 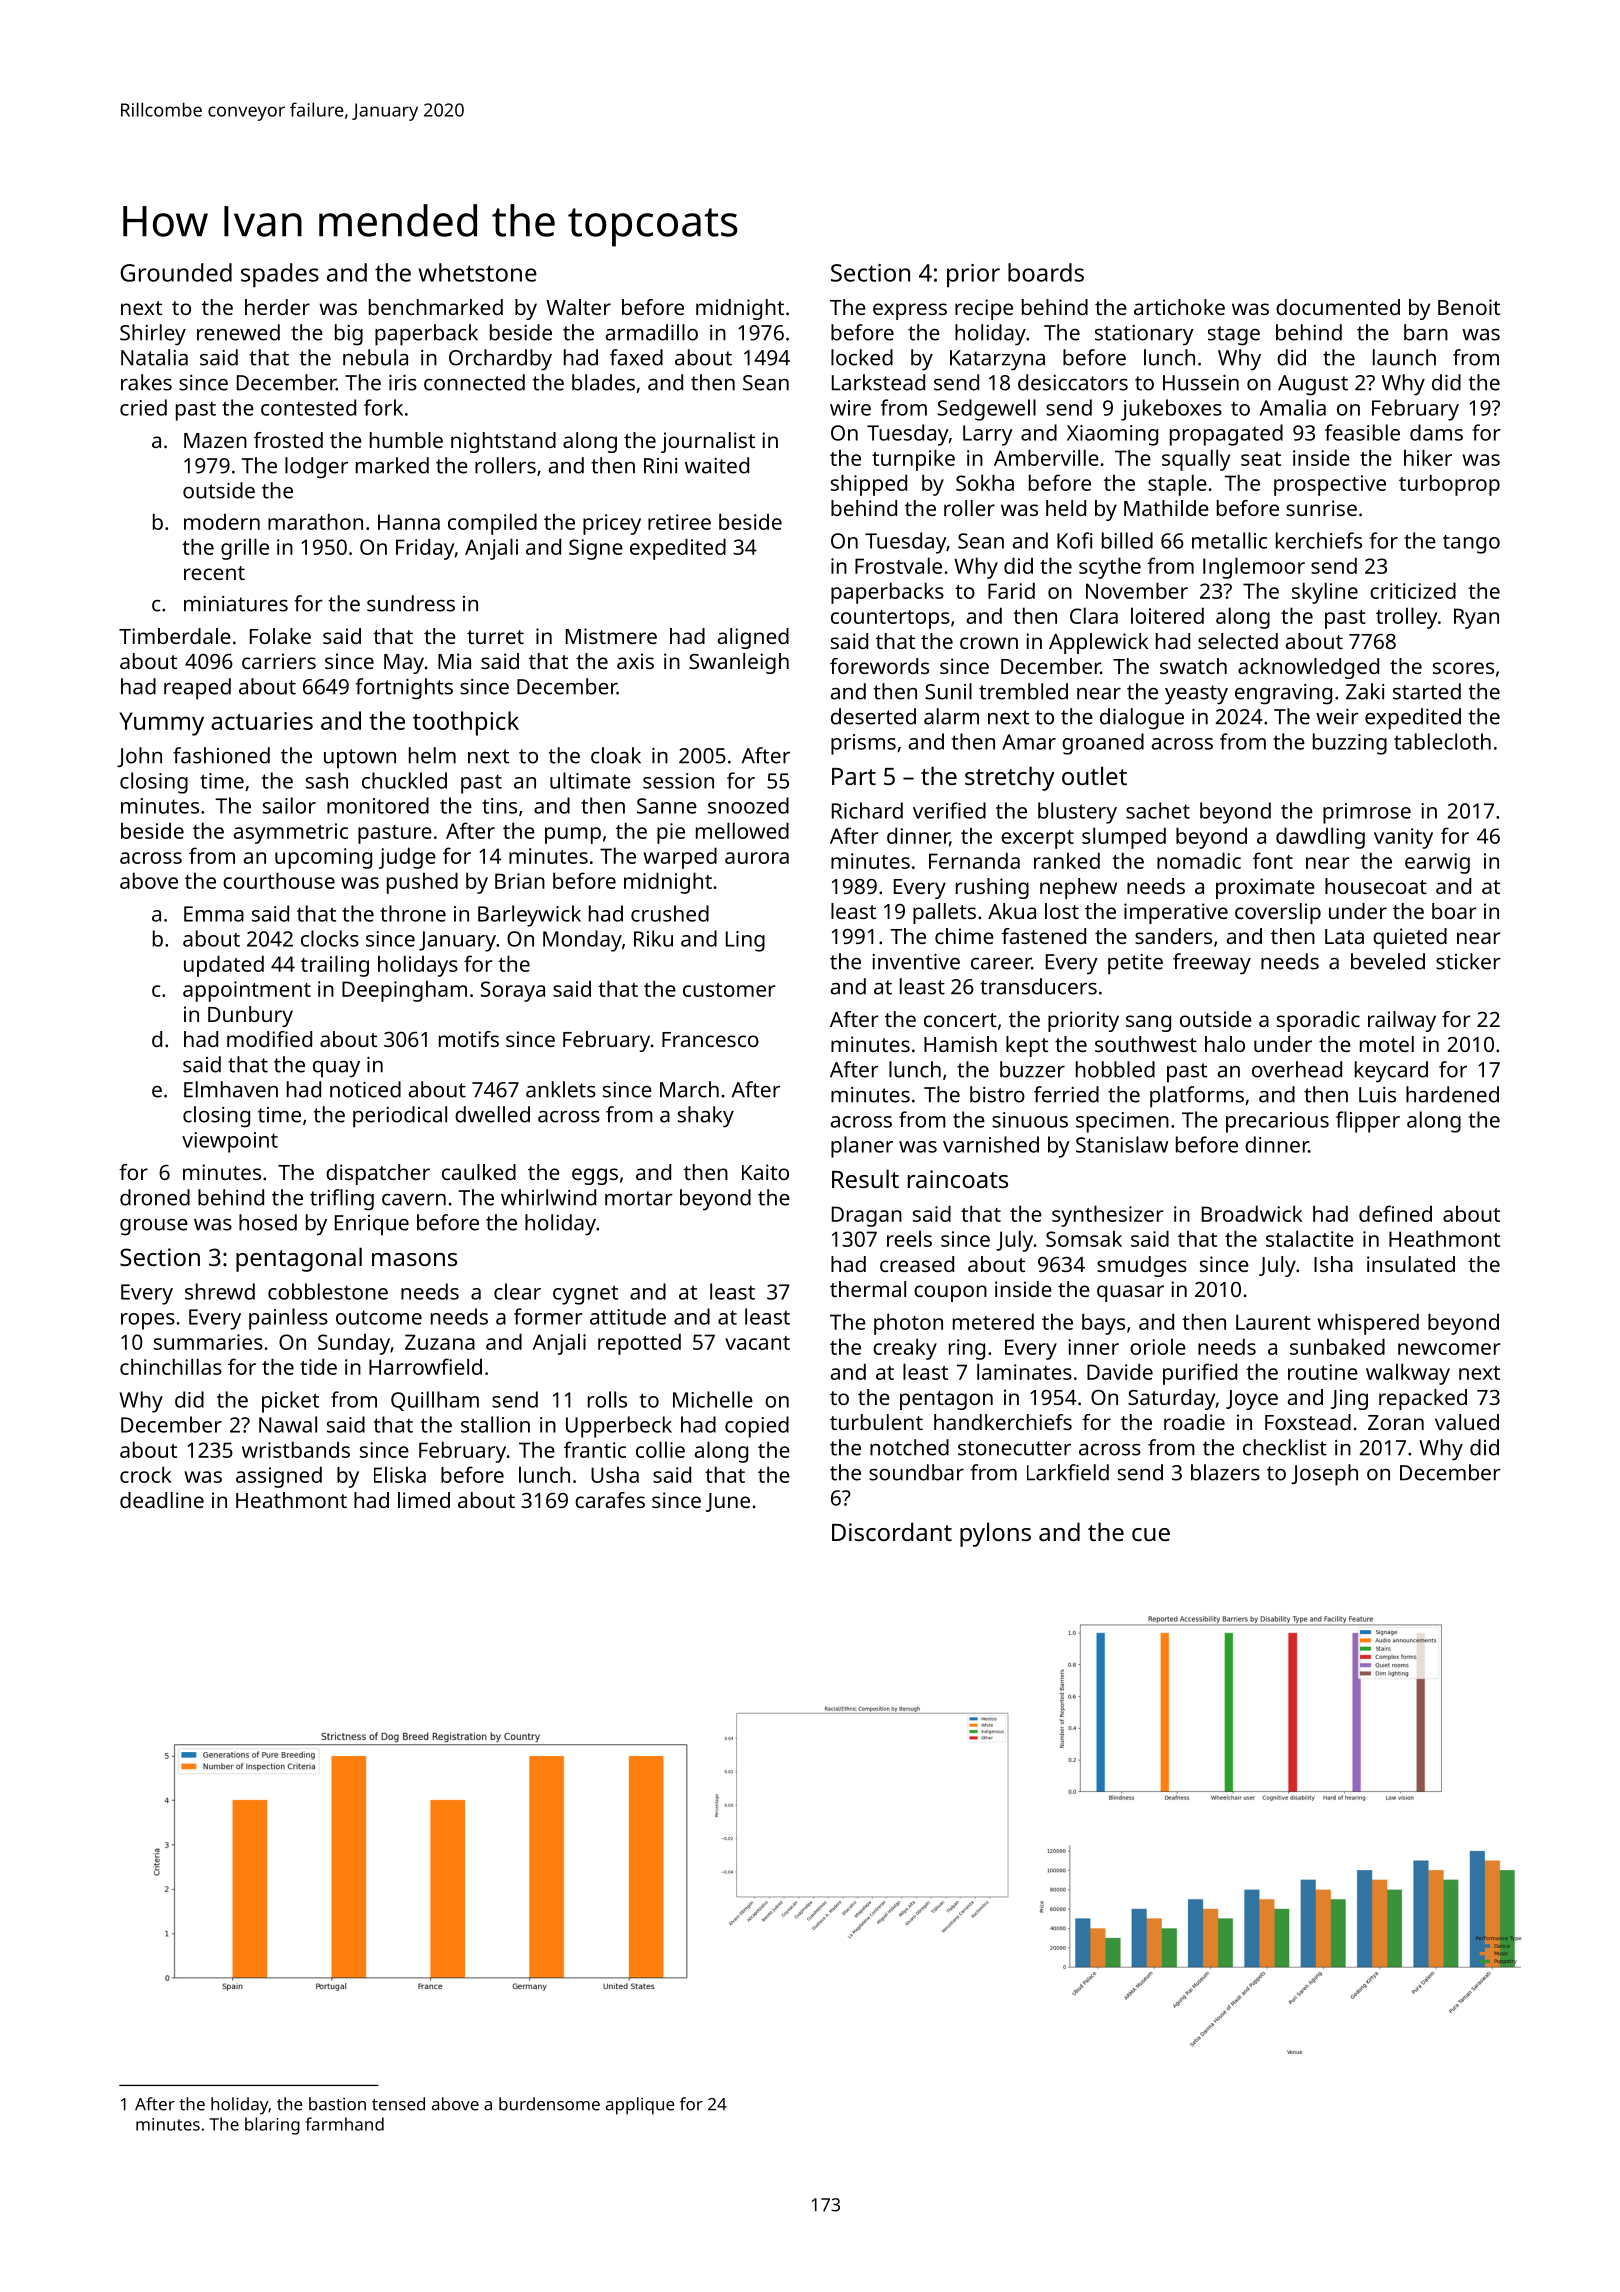 What do you see at coordinates (413, 913) in the page?
I see `throne` at bounding box center [413, 913].
